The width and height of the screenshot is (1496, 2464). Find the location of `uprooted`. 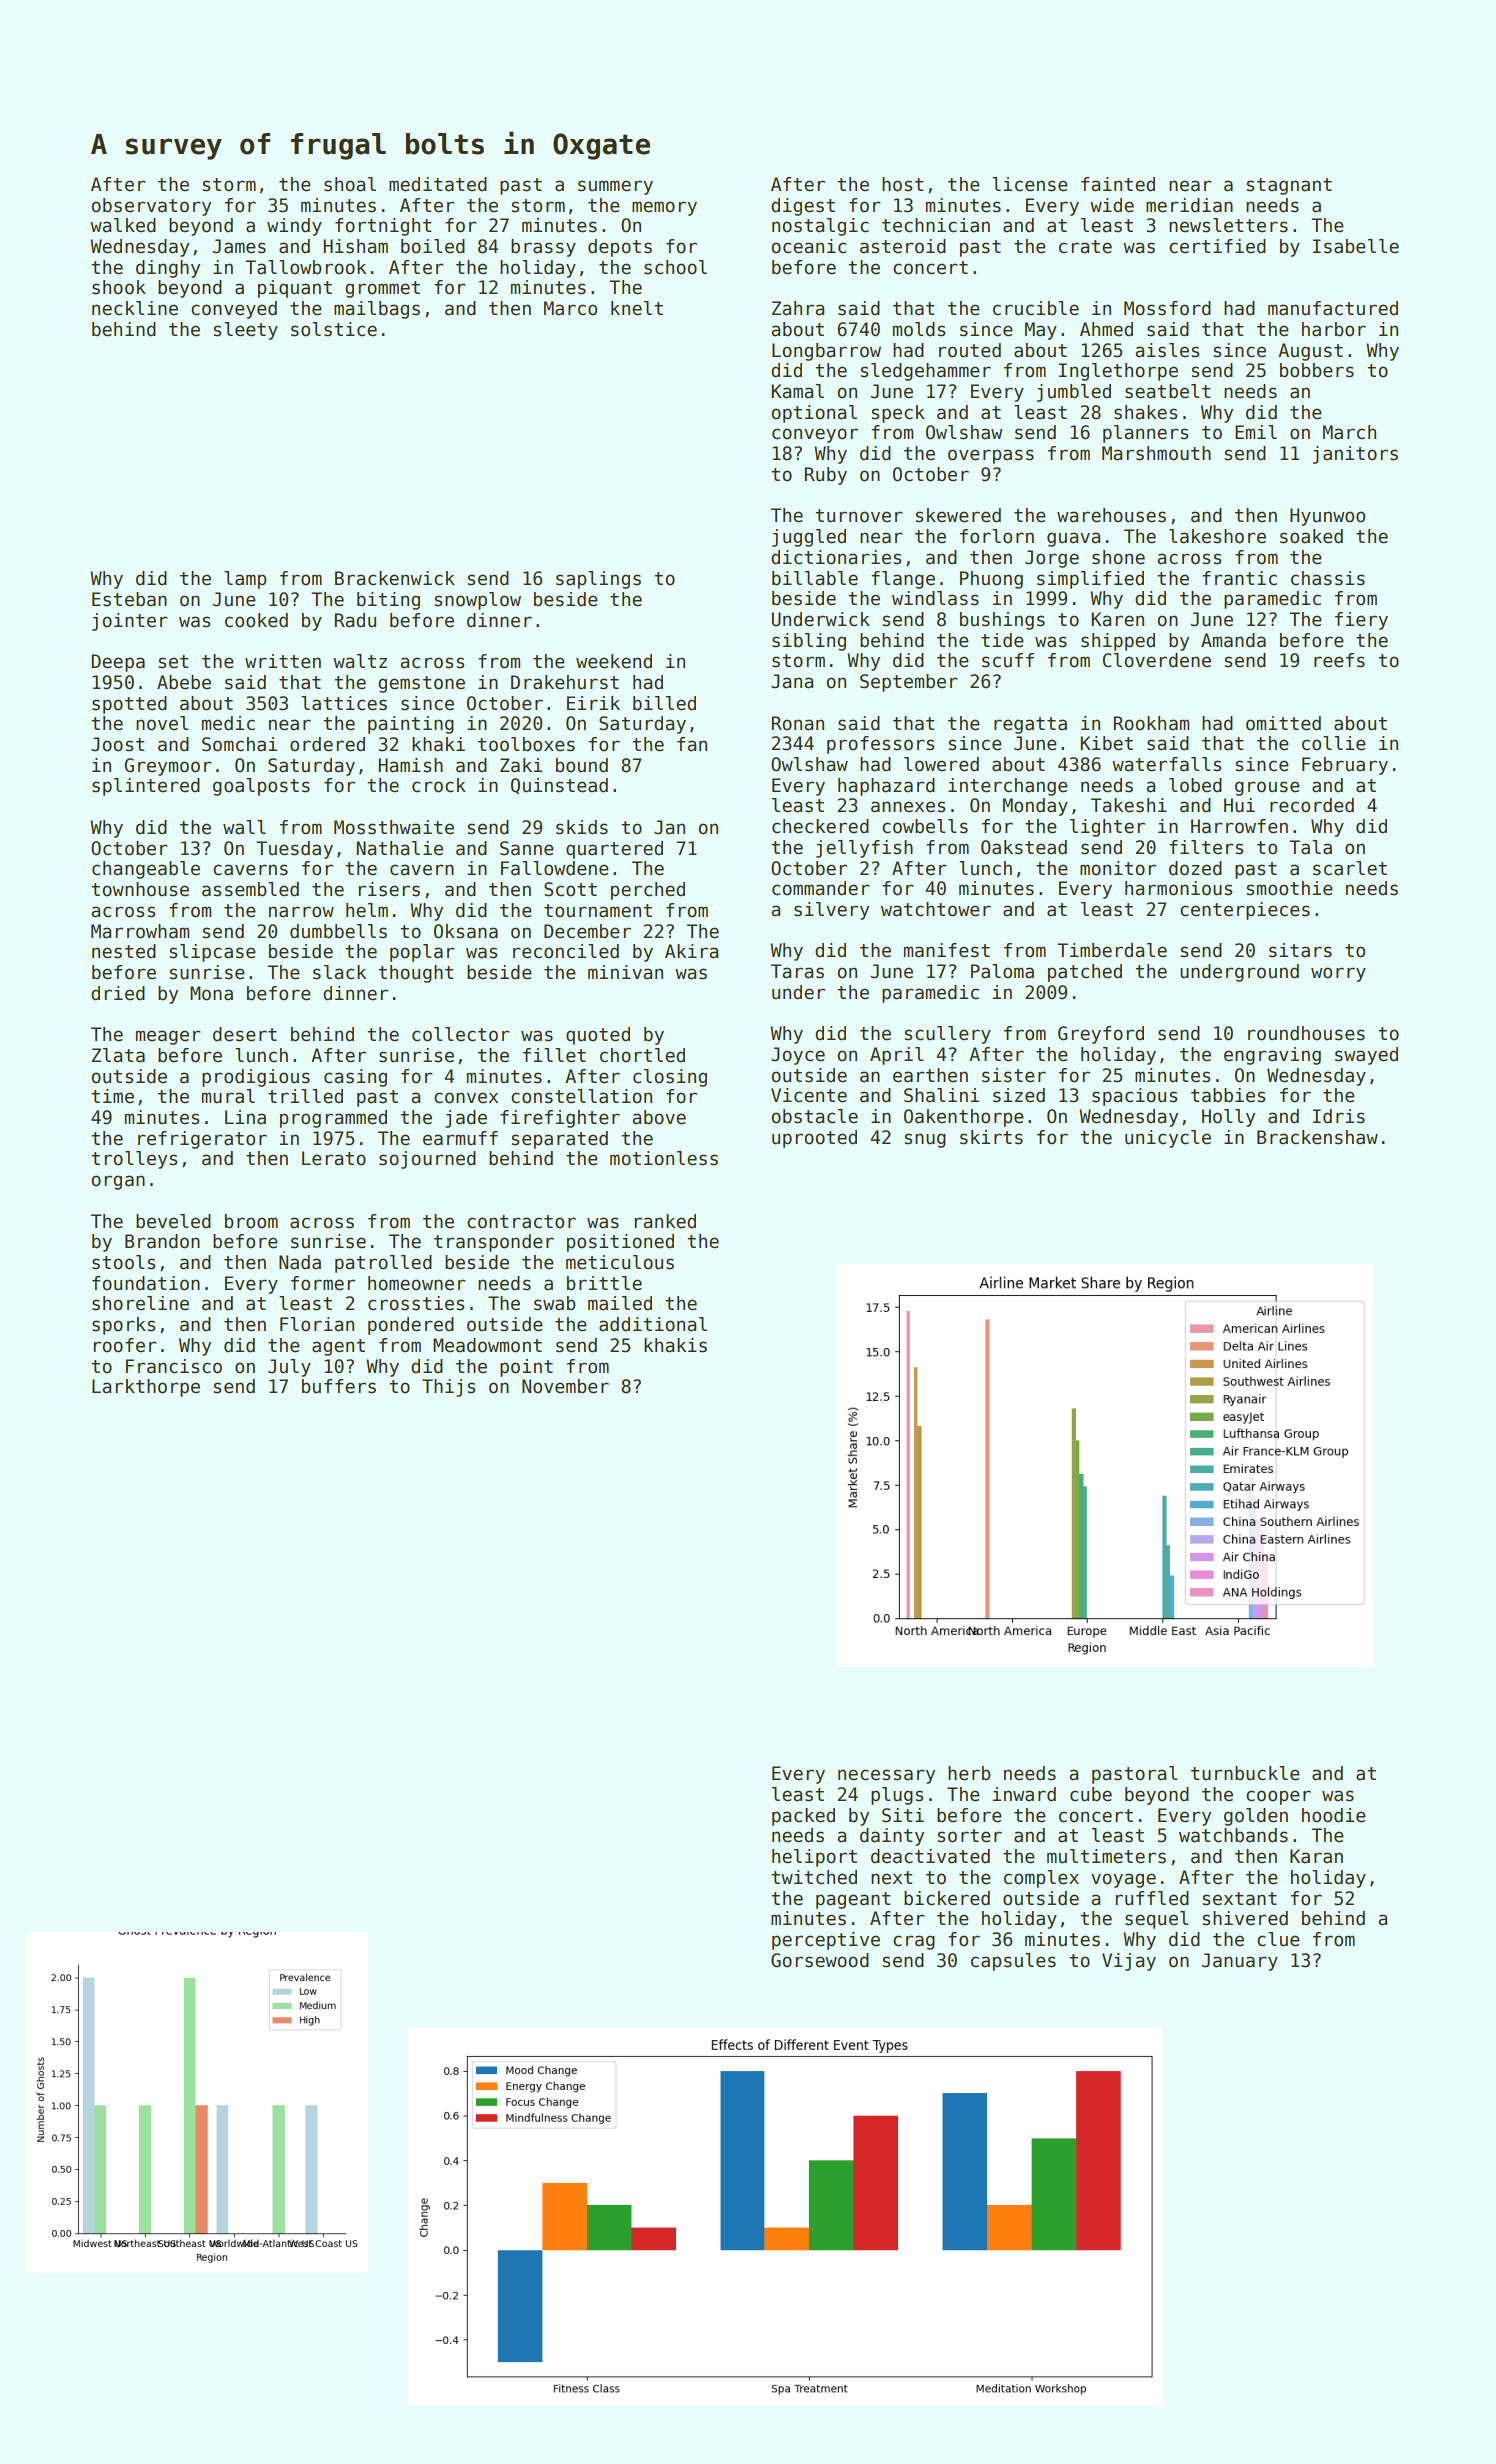

uprooted is located at coordinates (814, 1139).
